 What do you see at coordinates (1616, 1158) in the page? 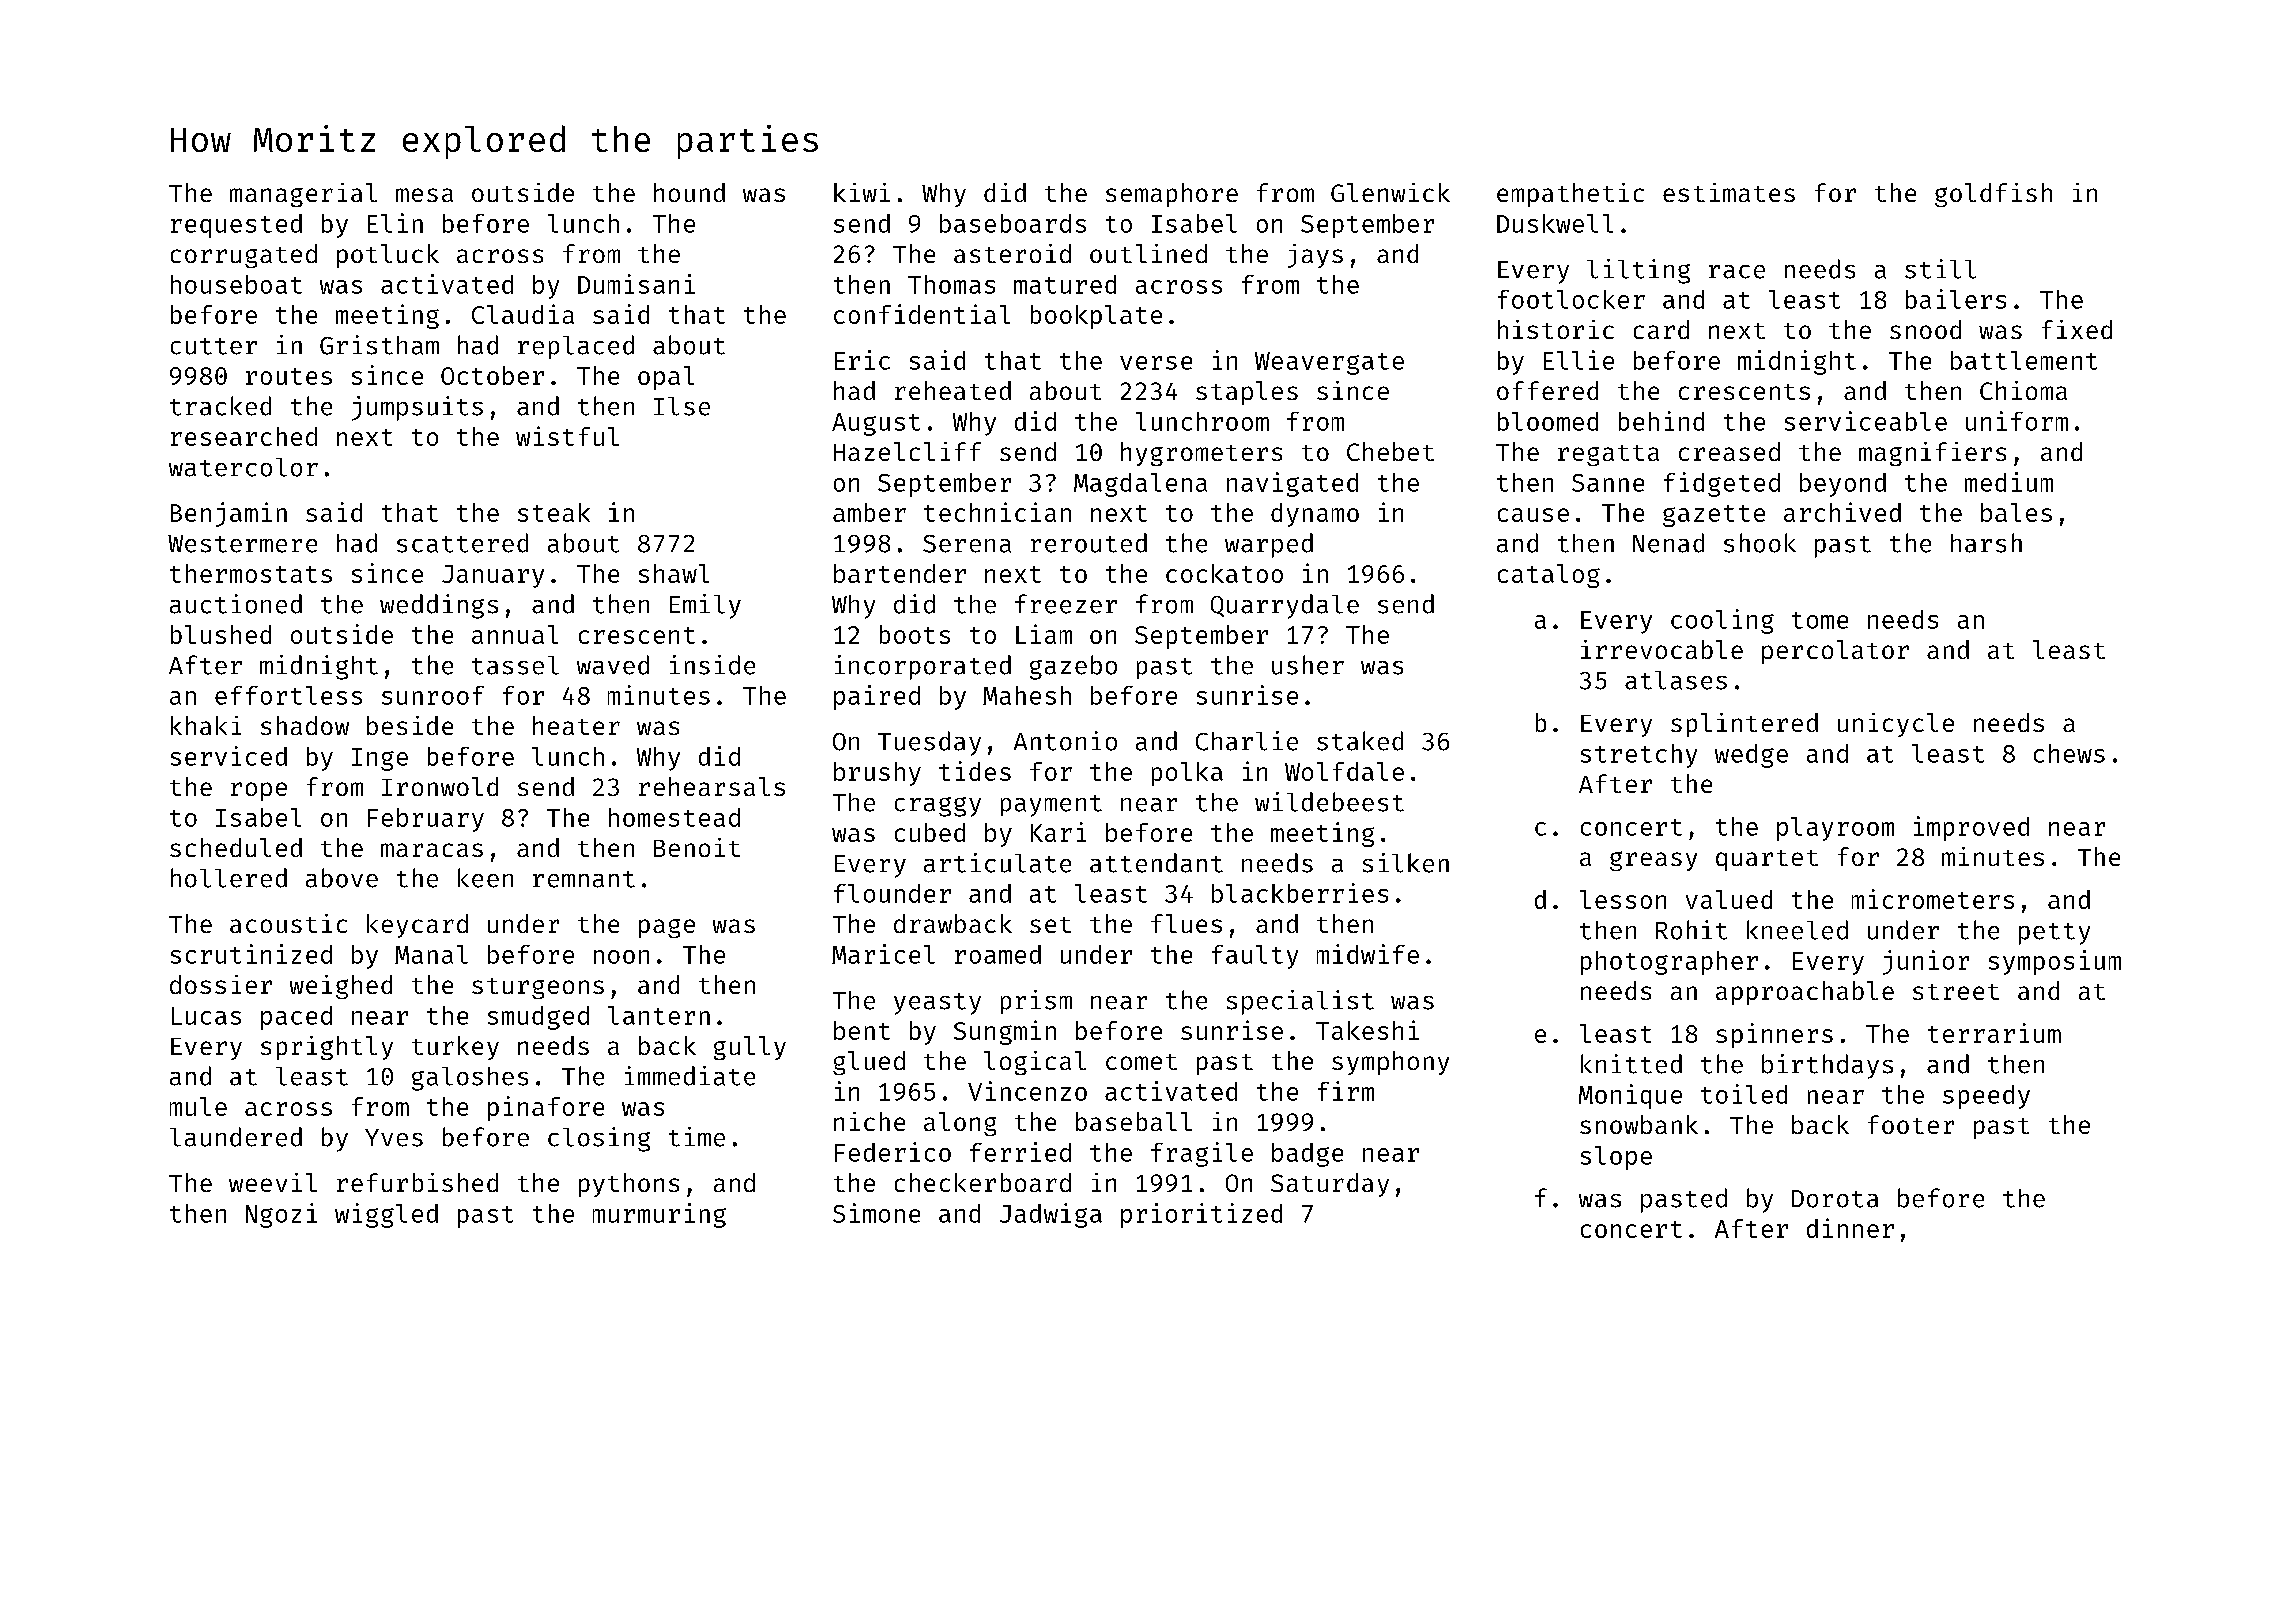
I see `slope` at bounding box center [1616, 1158].
